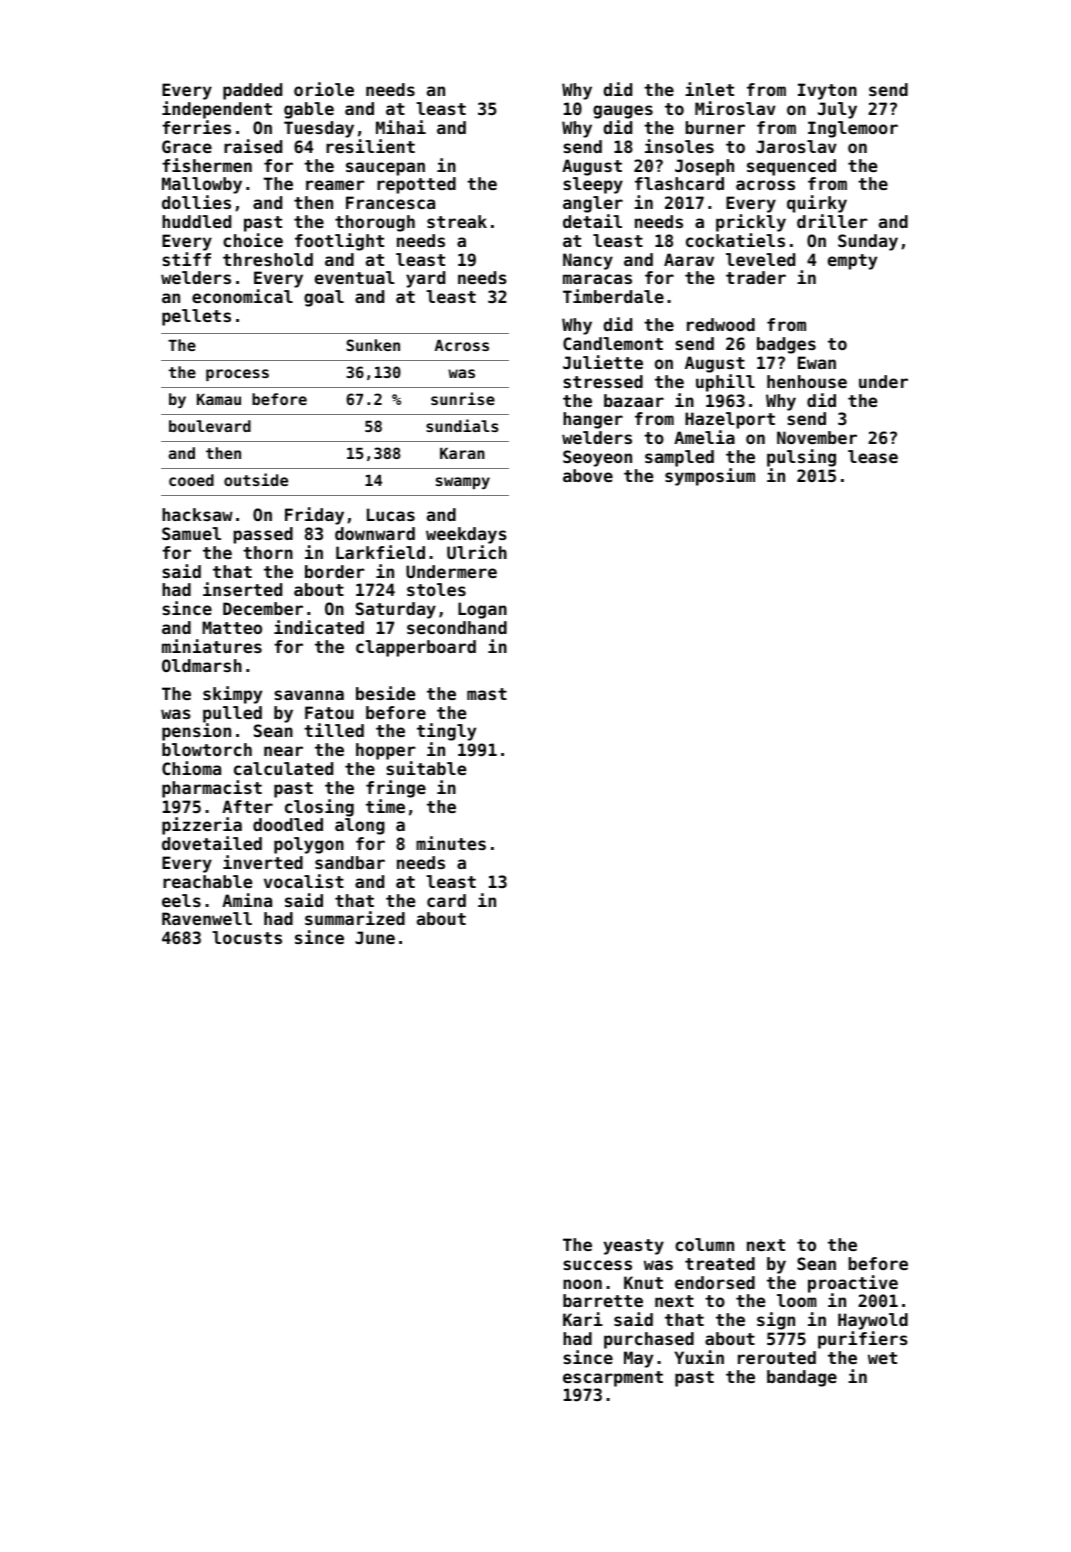 This page has height=1552, width=1071. I want to click on streak, so click(457, 221).
